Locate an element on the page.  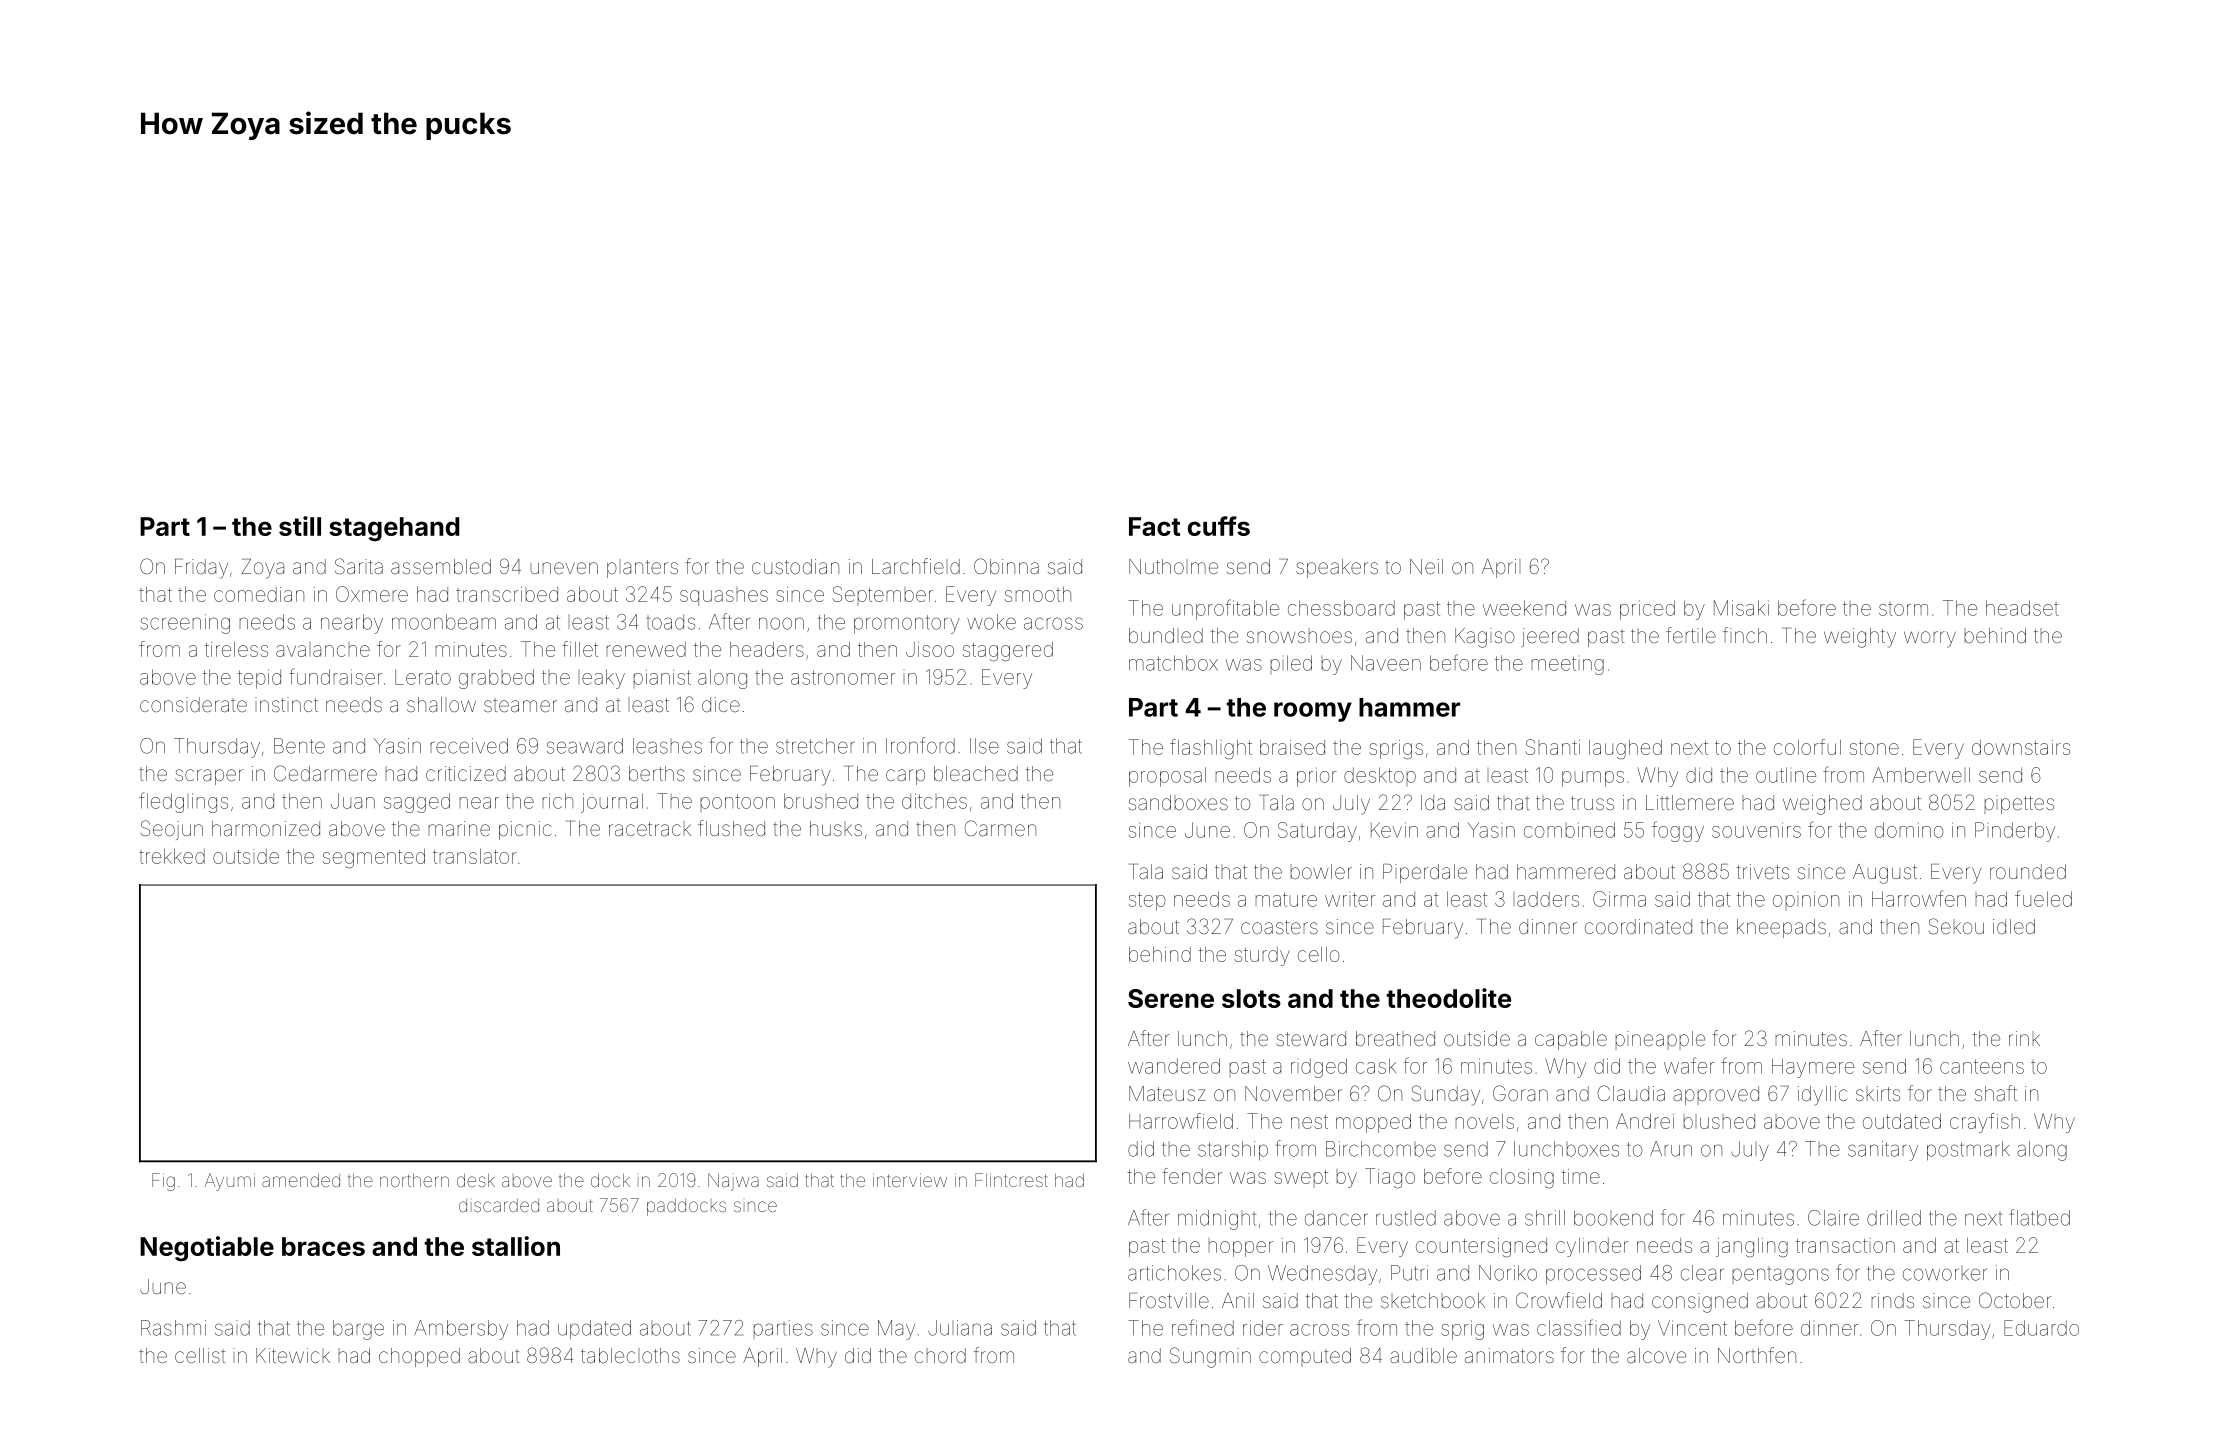
Kitewick is located at coordinates (293, 1355).
